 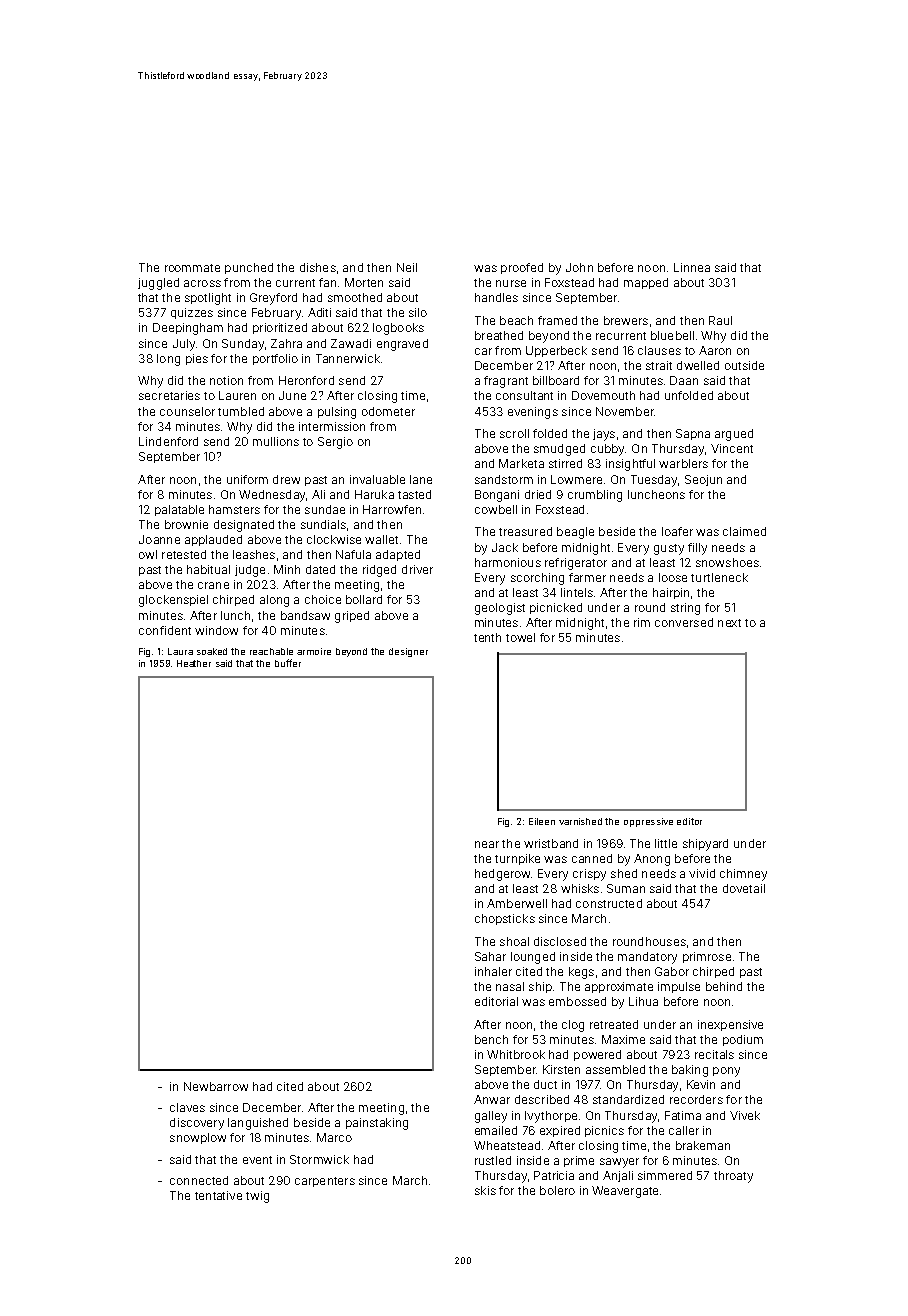 I want to click on Weavergate, so click(x=625, y=1192).
